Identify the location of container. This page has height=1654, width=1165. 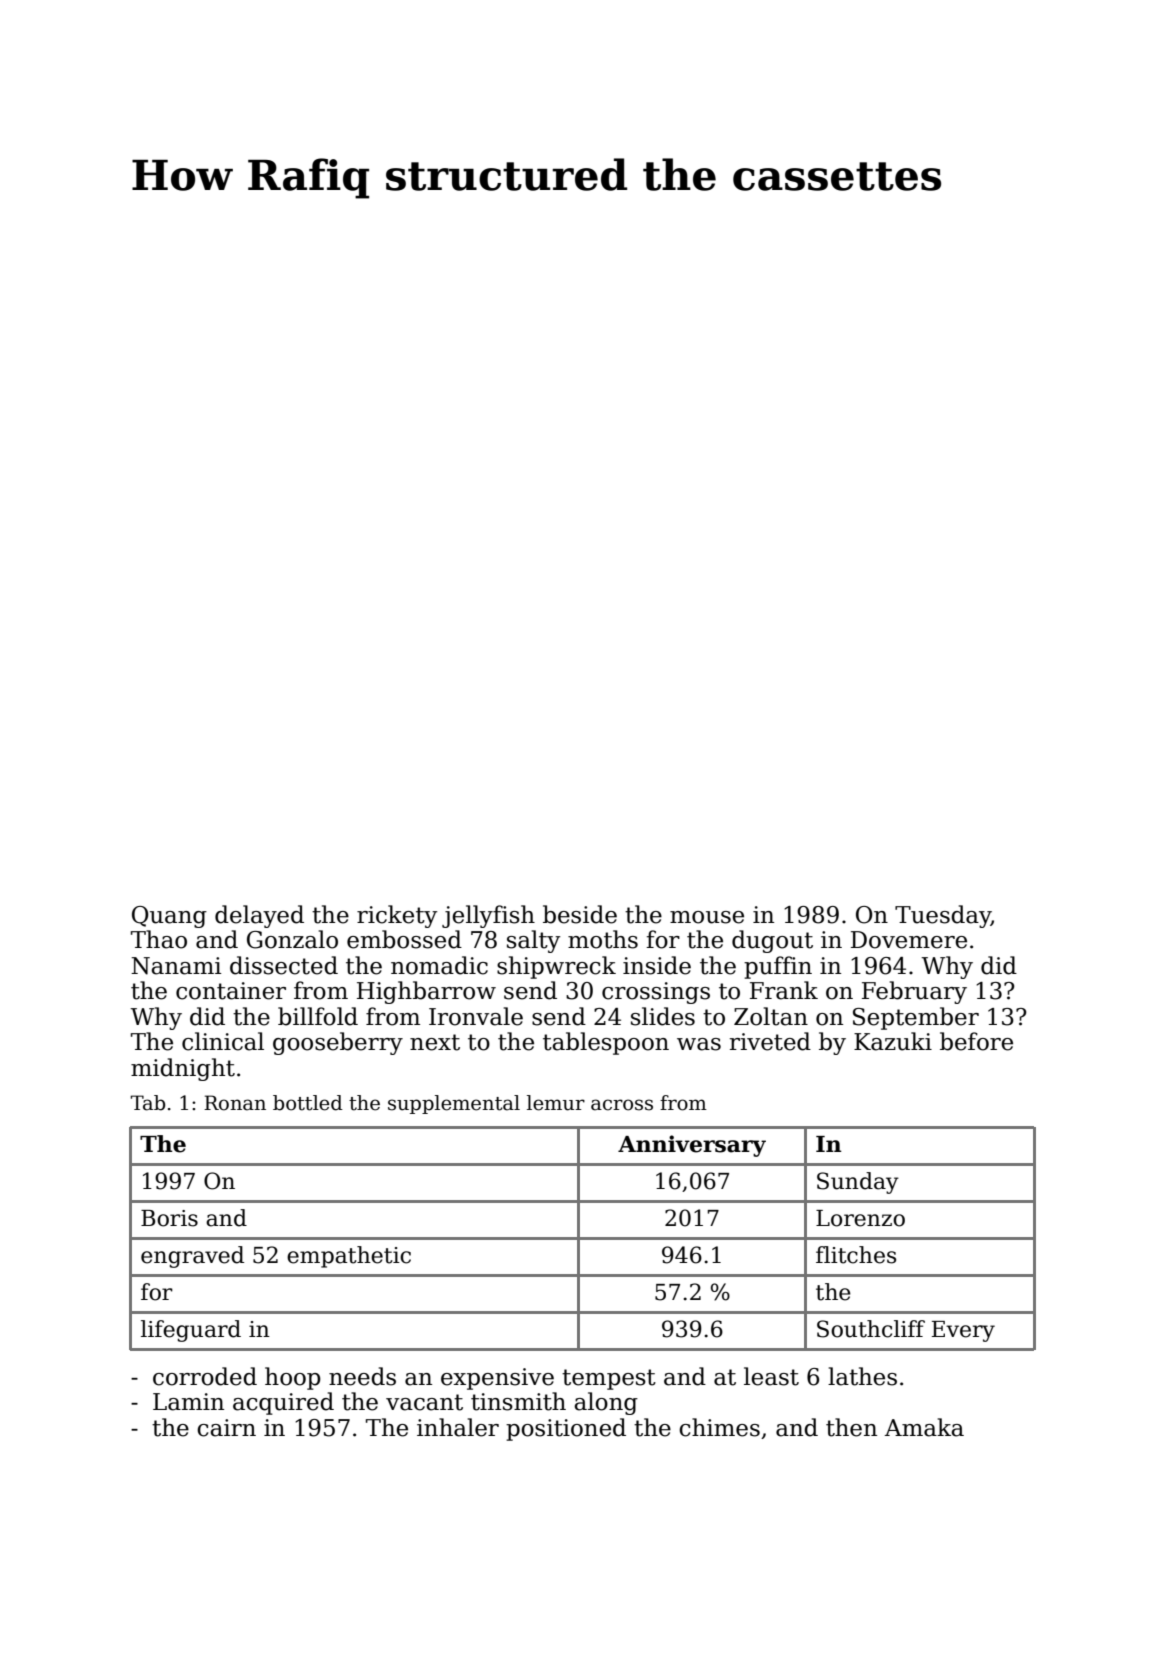
(231, 991).
